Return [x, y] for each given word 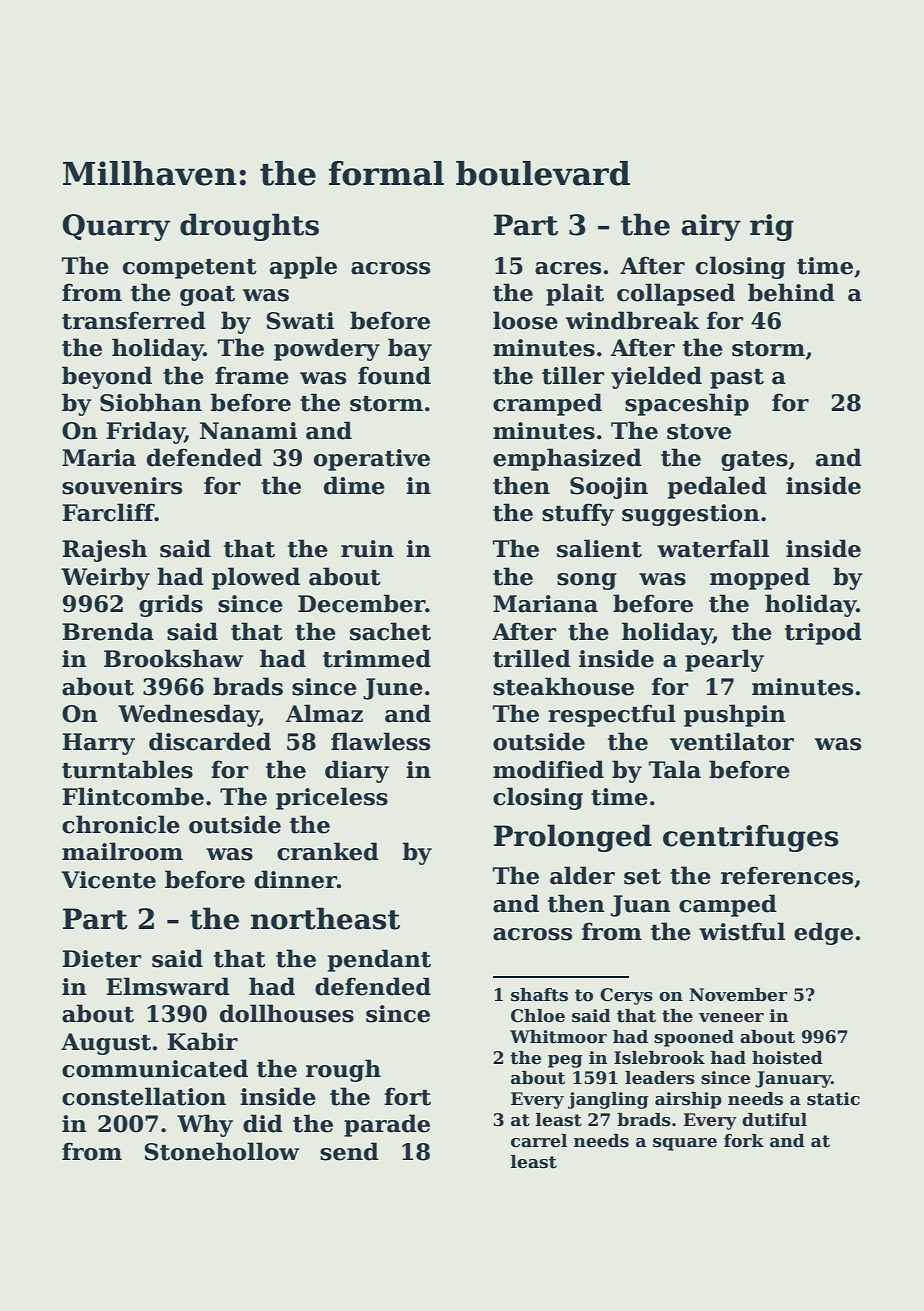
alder [582, 875]
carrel [539, 1141]
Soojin [609, 488]
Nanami [248, 431]
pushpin [735, 715]
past [737, 379]
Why [205, 1125]
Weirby [105, 578]
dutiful [774, 1120]
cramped [547, 404]
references [787, 875]
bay [410, 349]
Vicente [108, 880]
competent [190, 269]
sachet [390, 631]
